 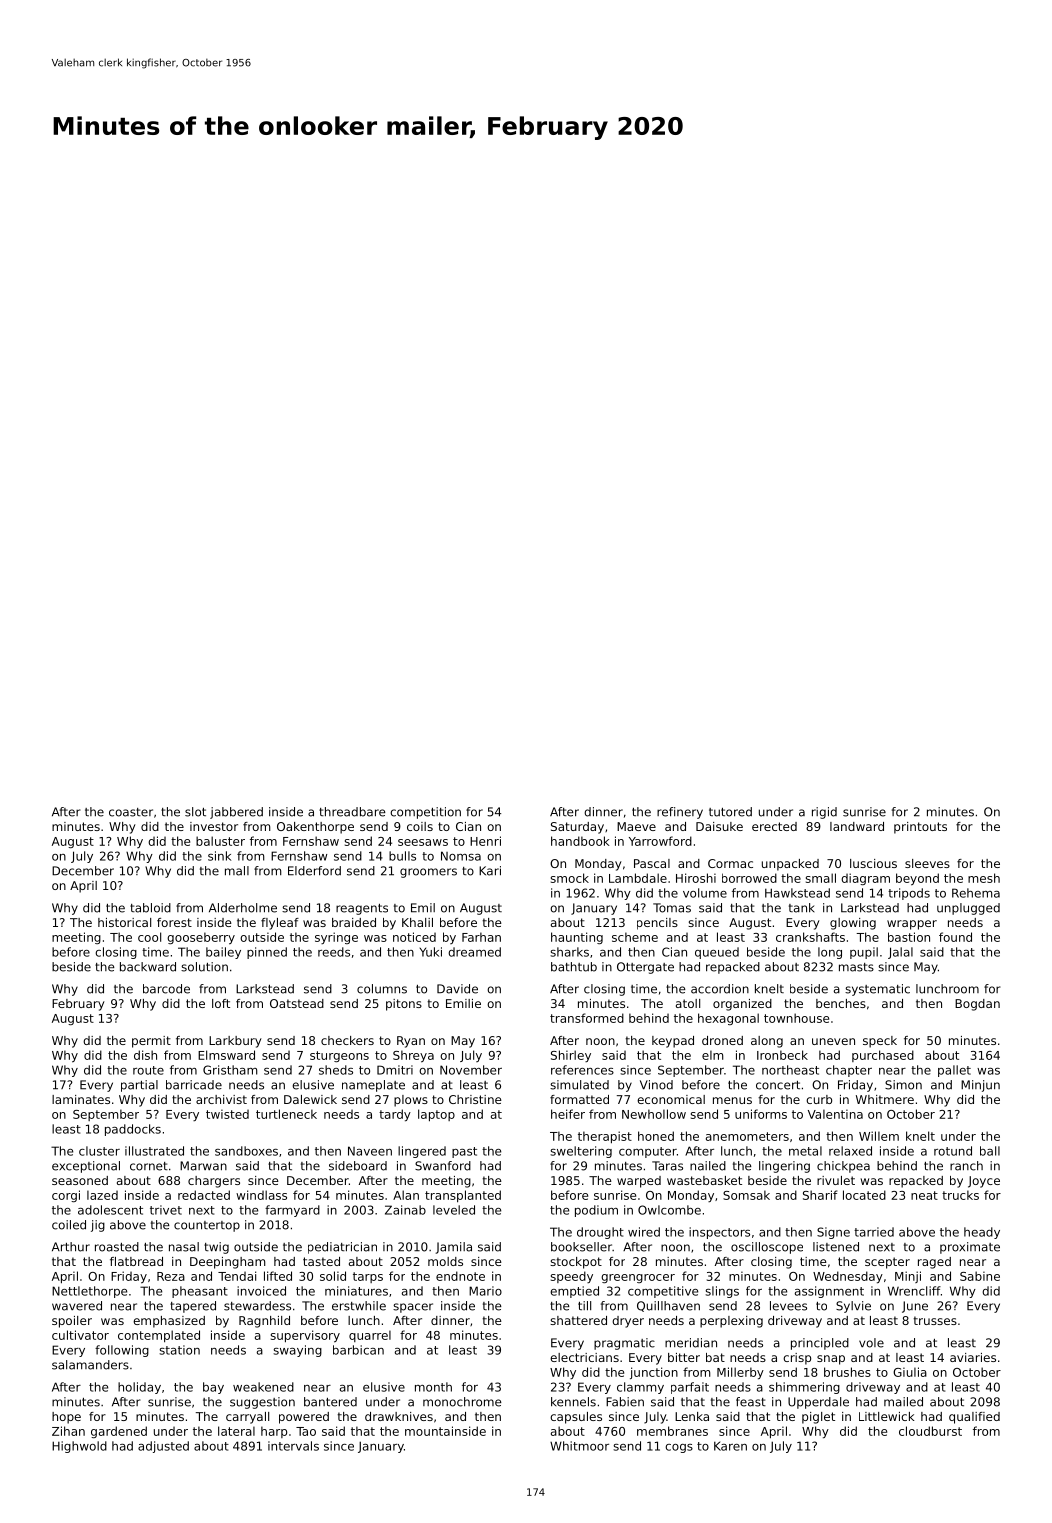 I want to click on Giulia, so click(x=910, y=1372).
